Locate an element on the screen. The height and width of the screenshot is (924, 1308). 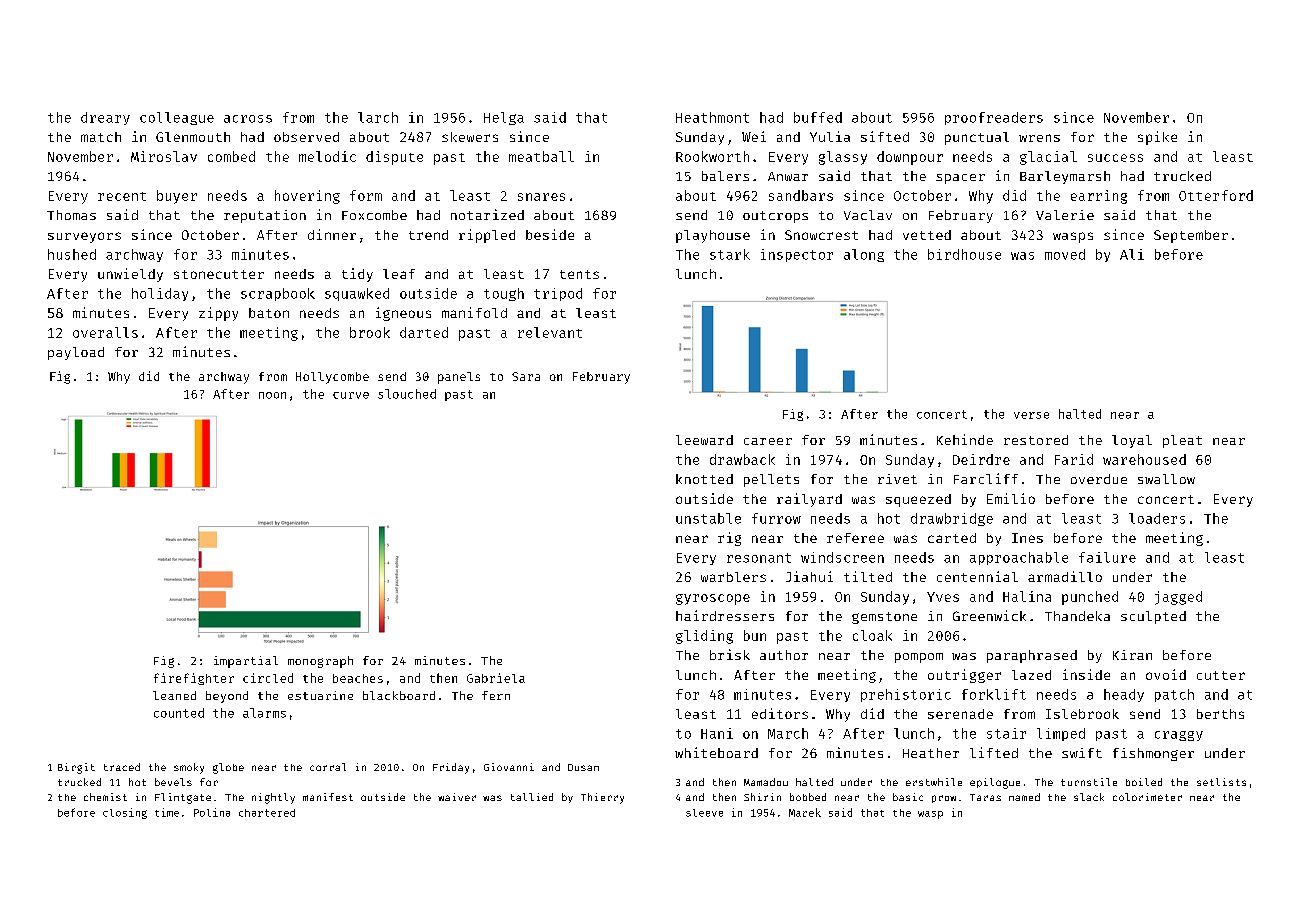
Flintgate is located at coordinates (183, 798).
